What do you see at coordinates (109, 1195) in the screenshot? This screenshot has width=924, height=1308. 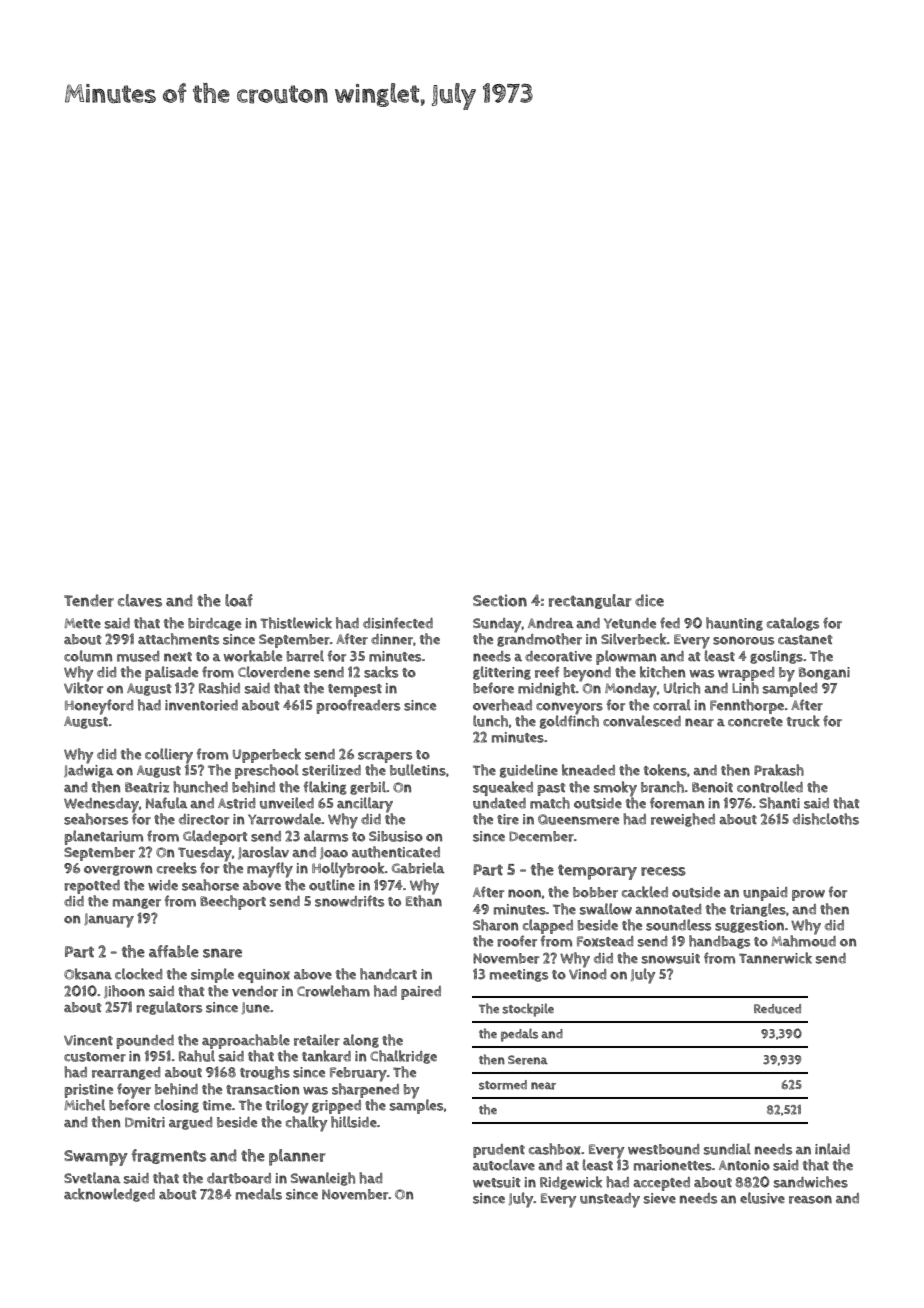 I see `acknowledged` at bounding box center [109, 1195].
